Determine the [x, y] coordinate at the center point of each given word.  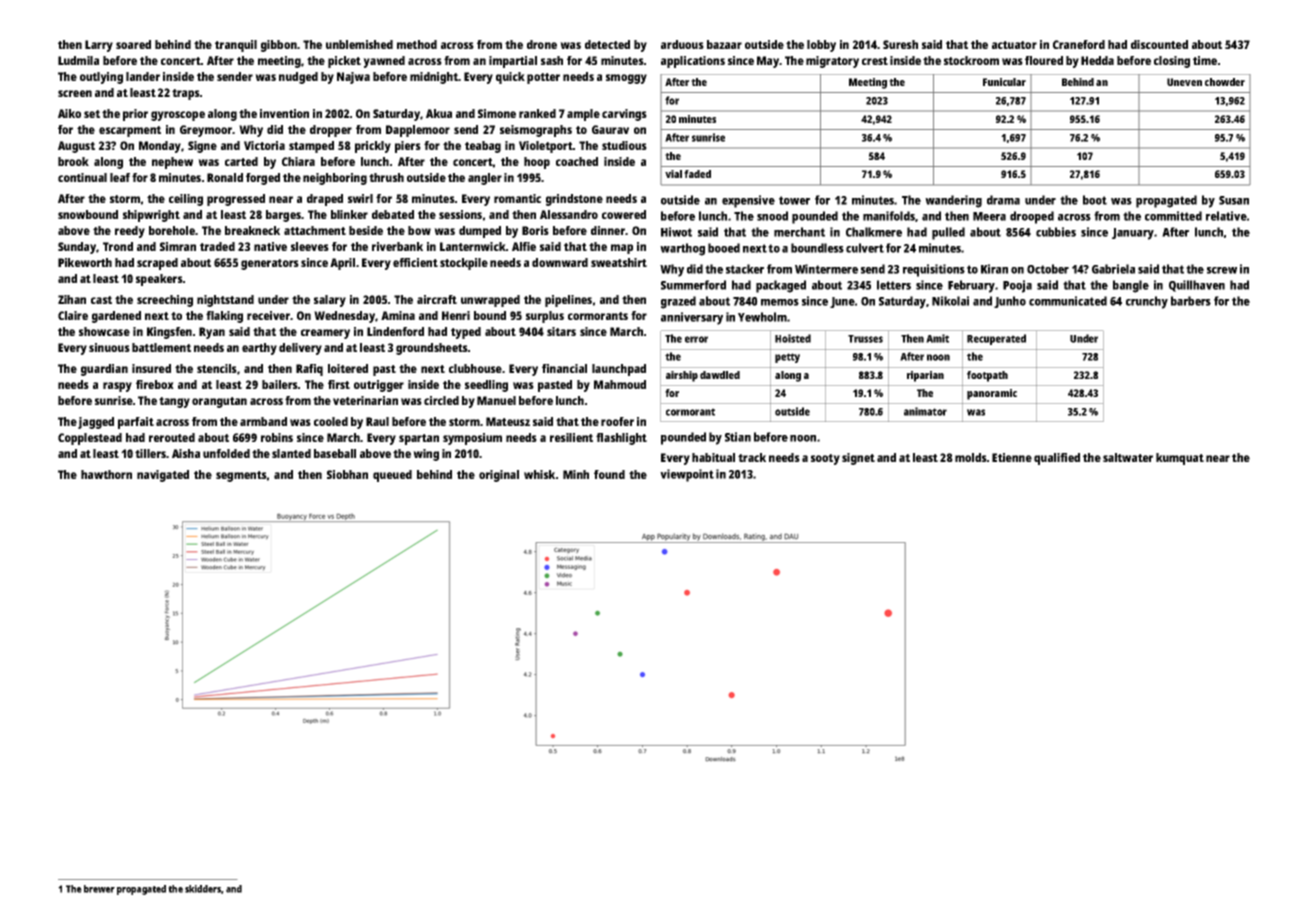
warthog [682, 249]
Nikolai [950, 301]
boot [1095, 200]
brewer [99, 889]
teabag [483, 147]
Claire [73, 315]
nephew [172, 163]
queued [392, 476]
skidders [203, 889]
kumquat [1180, 459]
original [499, 476]
